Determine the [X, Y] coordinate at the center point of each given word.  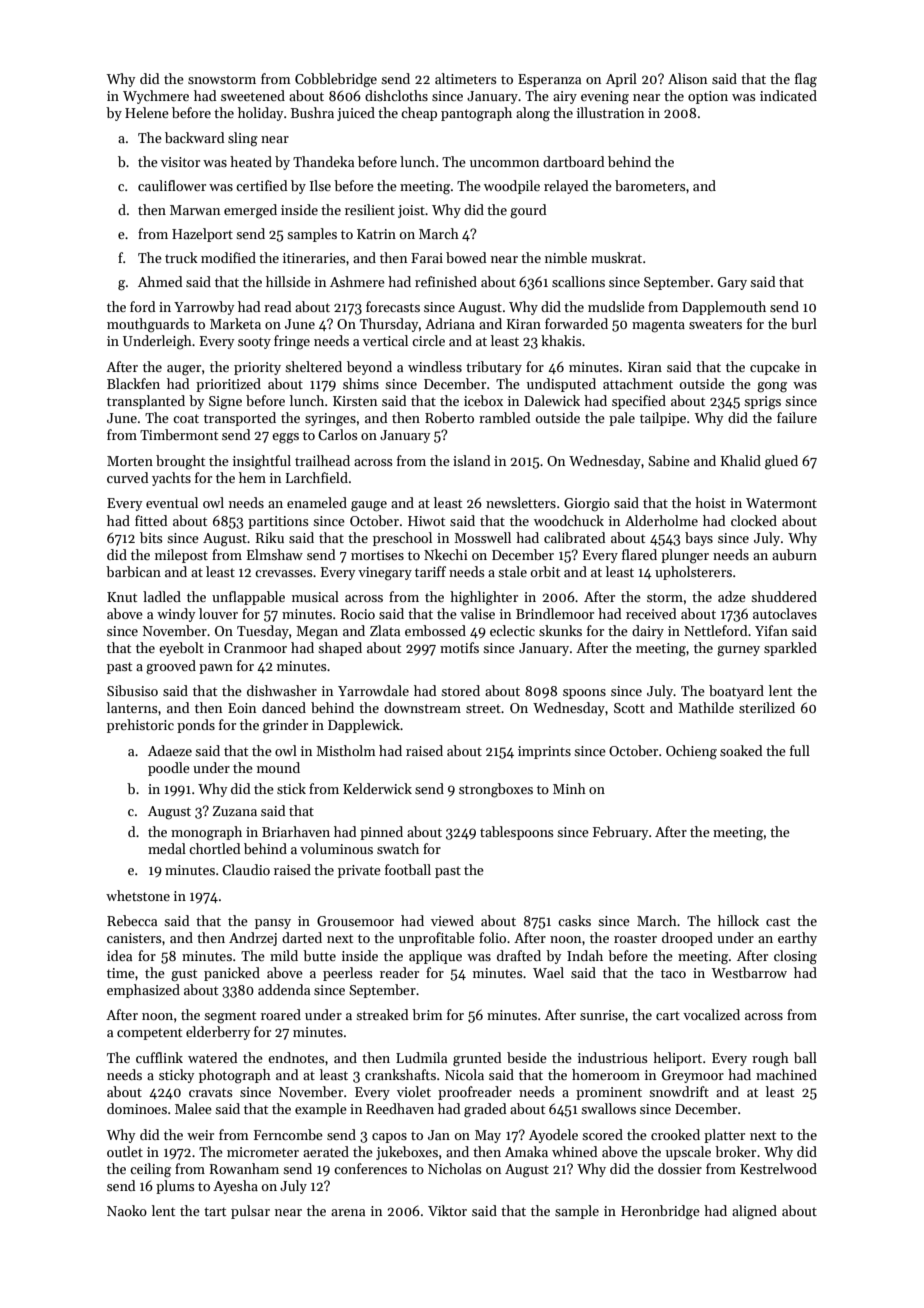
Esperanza [549, 80]
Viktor [447, 1210]
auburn [794, 554]
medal [167, 848]
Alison [687, 78]
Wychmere [156, 97]
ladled [162, 596]
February [620, 833]
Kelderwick [377, 788]
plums [175, 1187]
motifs [459, 647]
